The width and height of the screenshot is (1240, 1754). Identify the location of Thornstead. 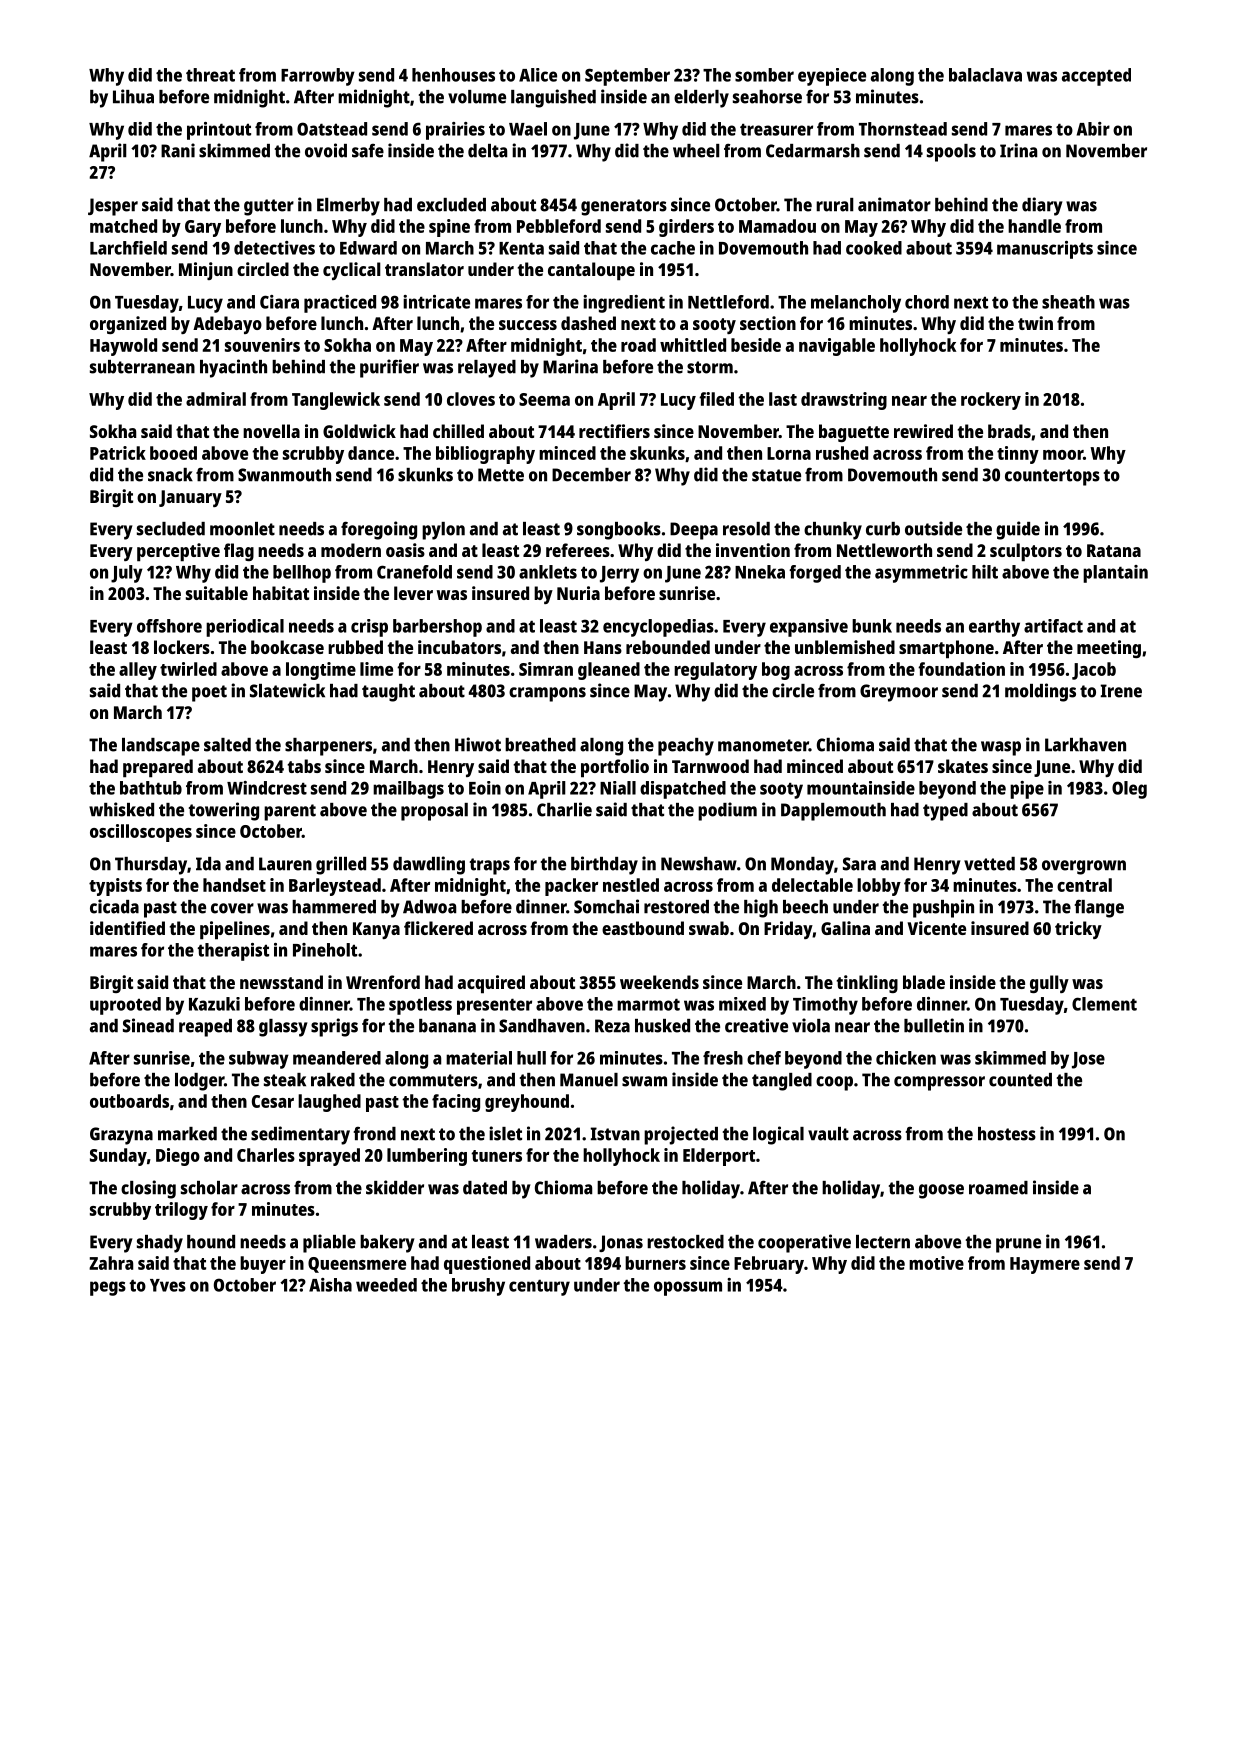
(903, 129).
